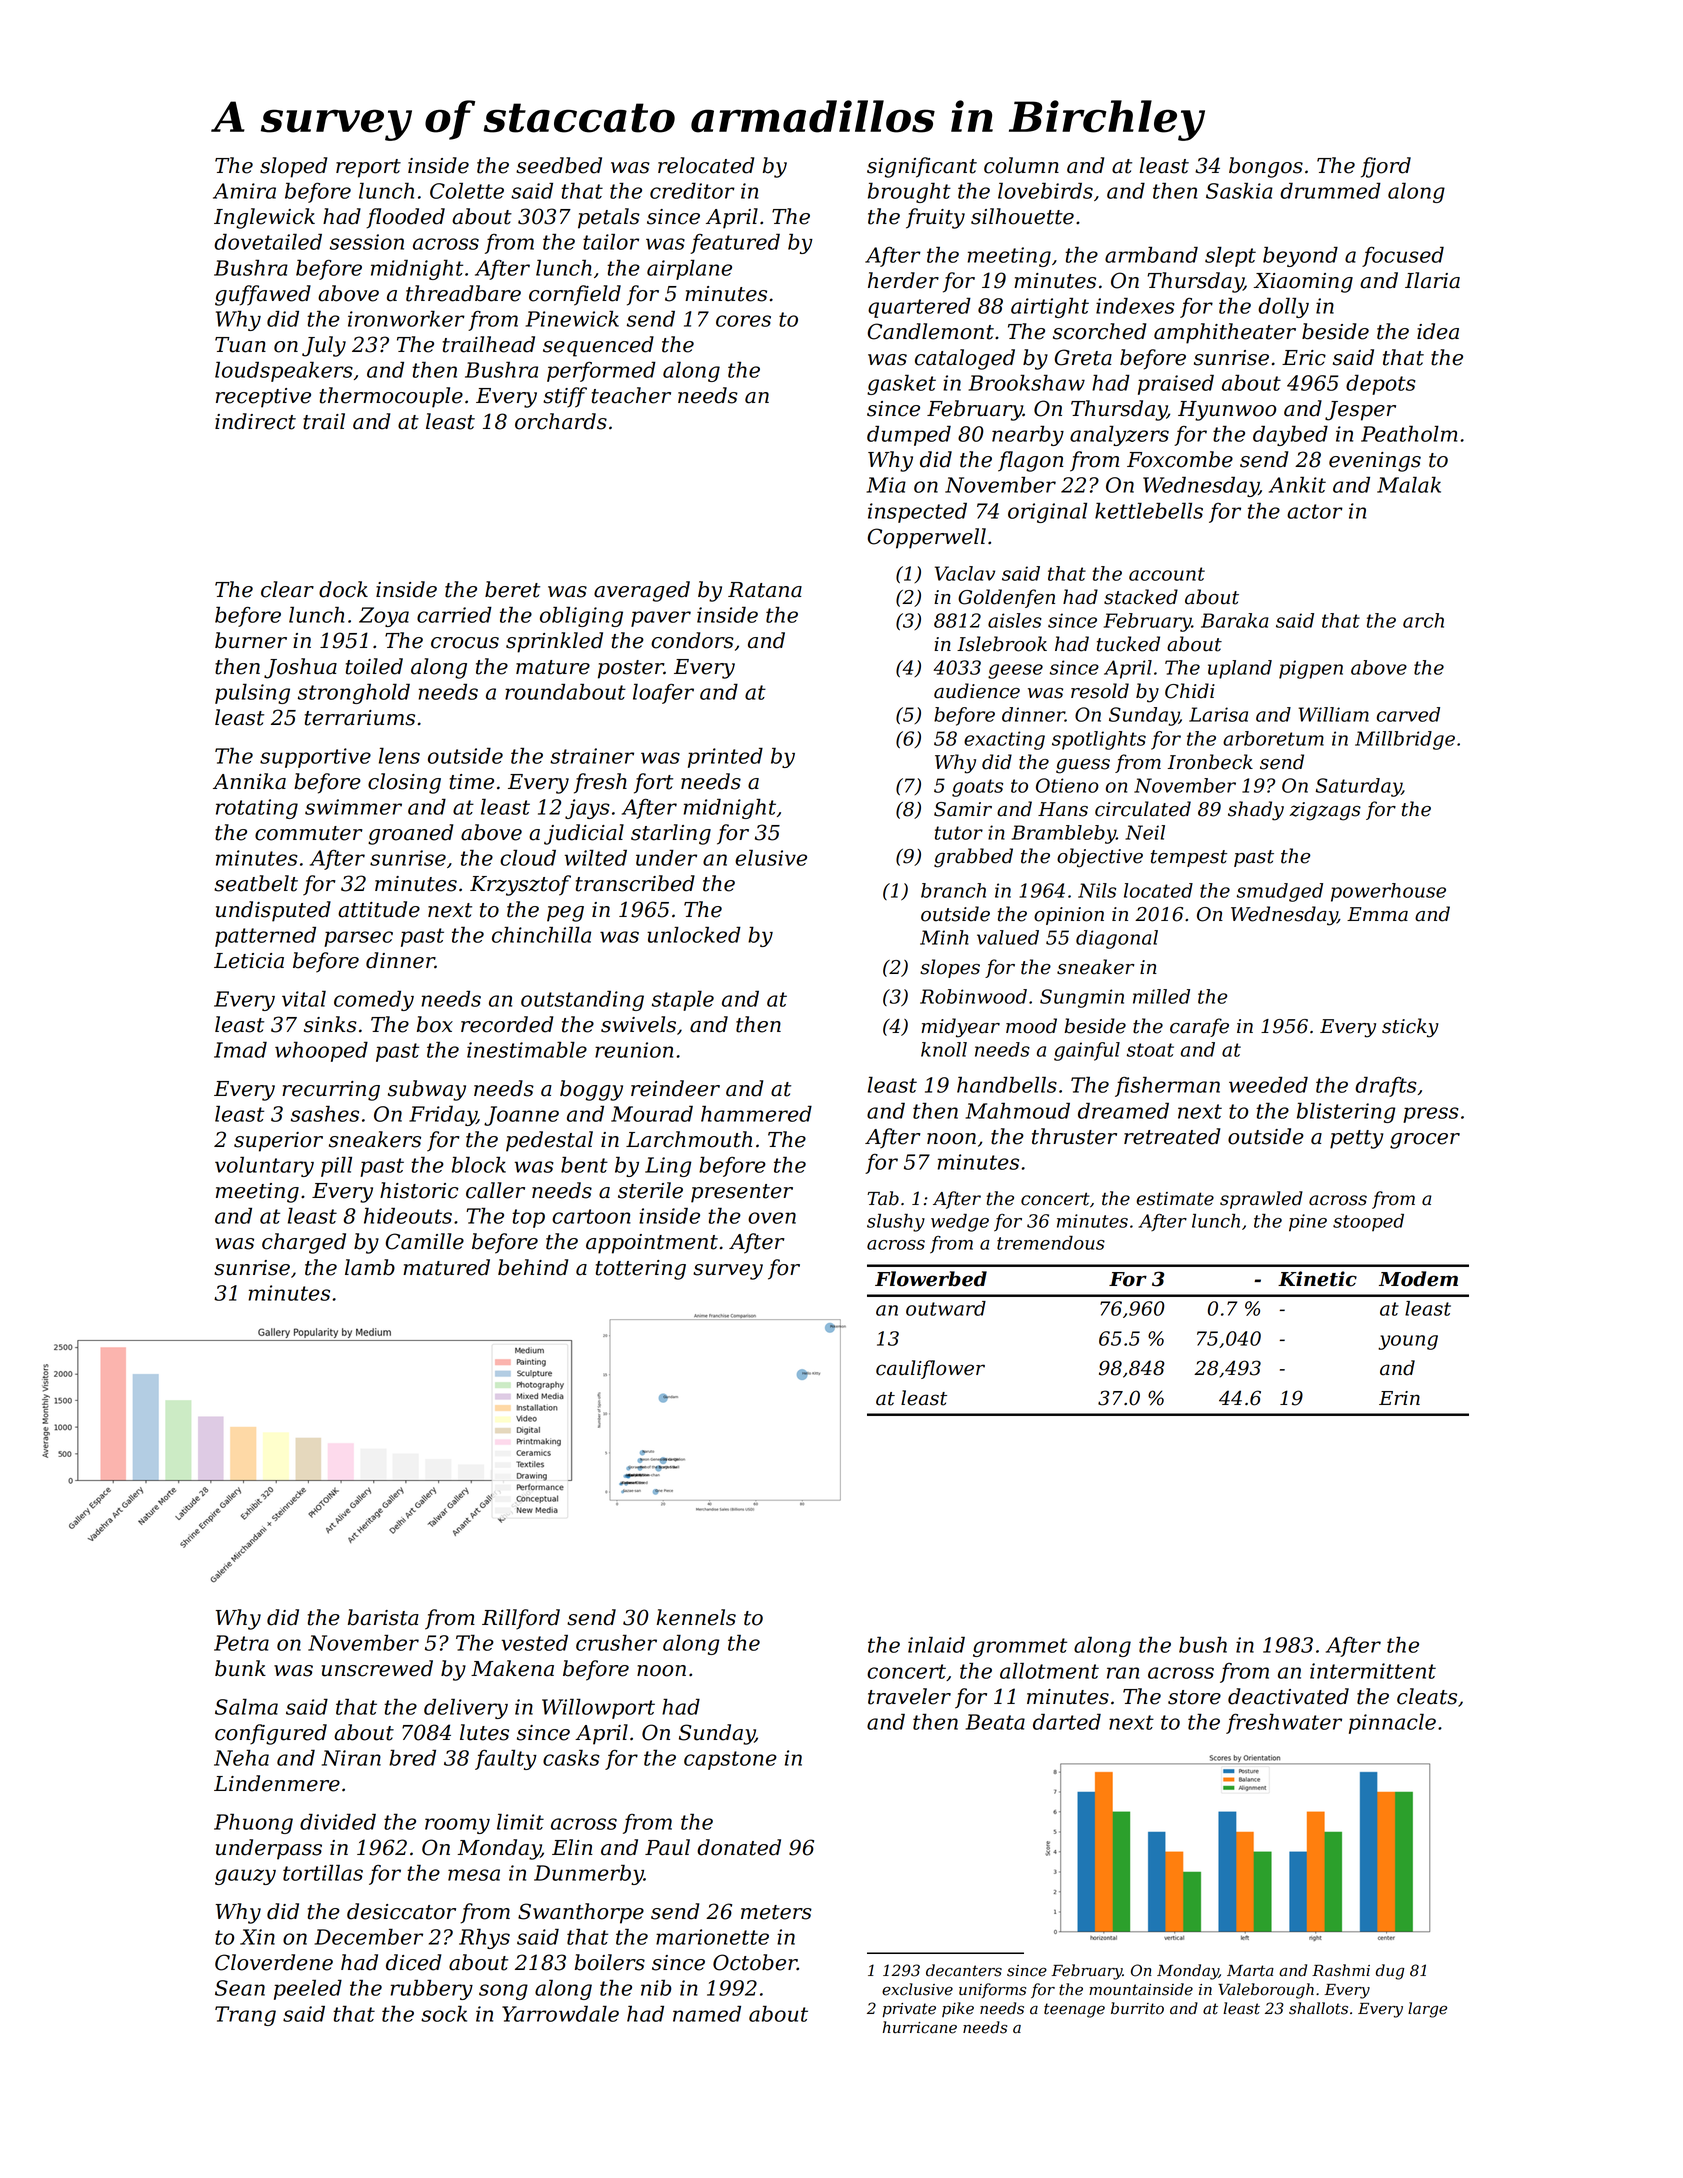  I want to click on young, so click(1408, 1342).
